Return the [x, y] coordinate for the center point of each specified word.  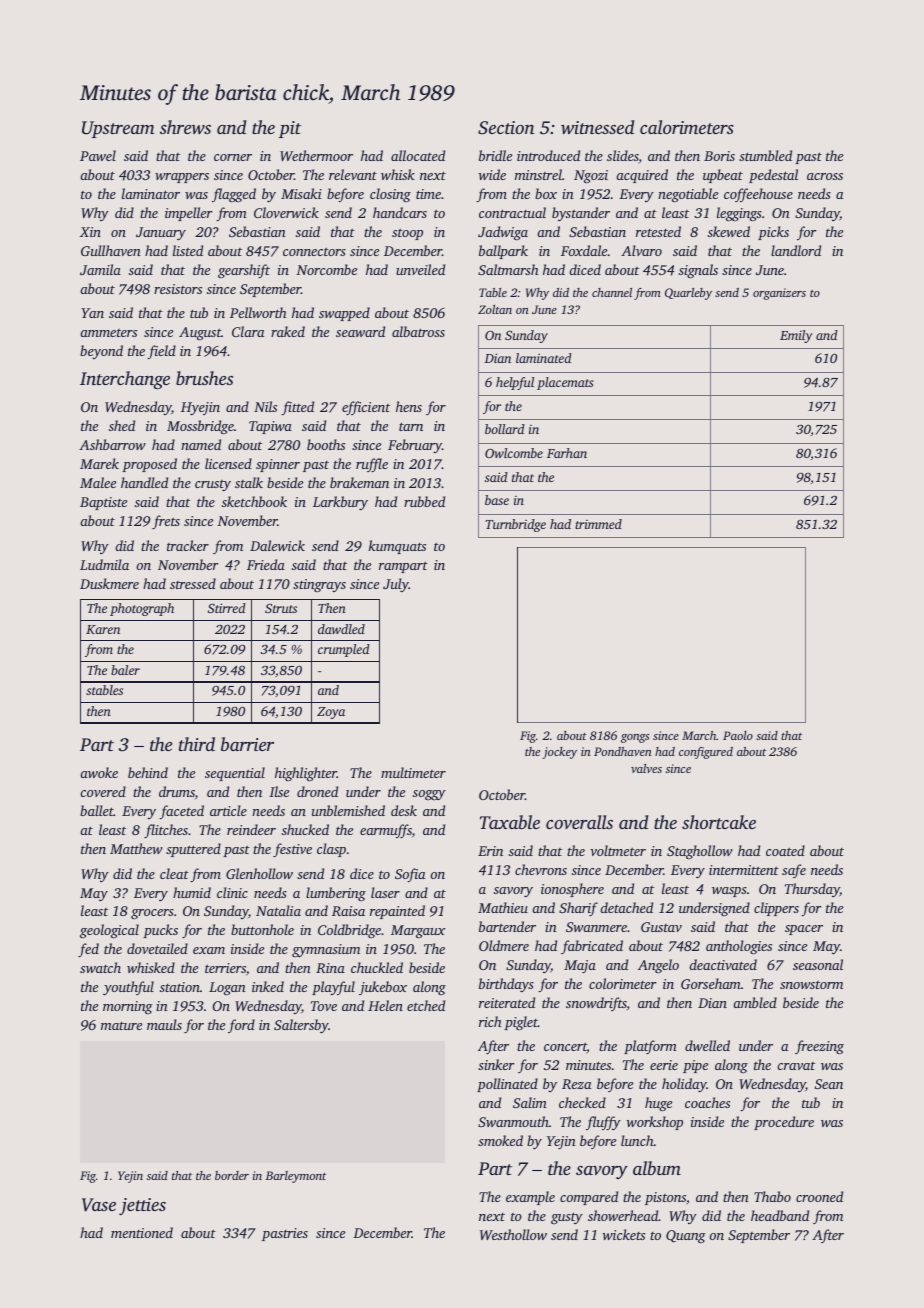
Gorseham [711, 983]
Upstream [118, 129]
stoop [407, 234]
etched [426, 1005]
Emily [796, 336]
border [232, 1175]
